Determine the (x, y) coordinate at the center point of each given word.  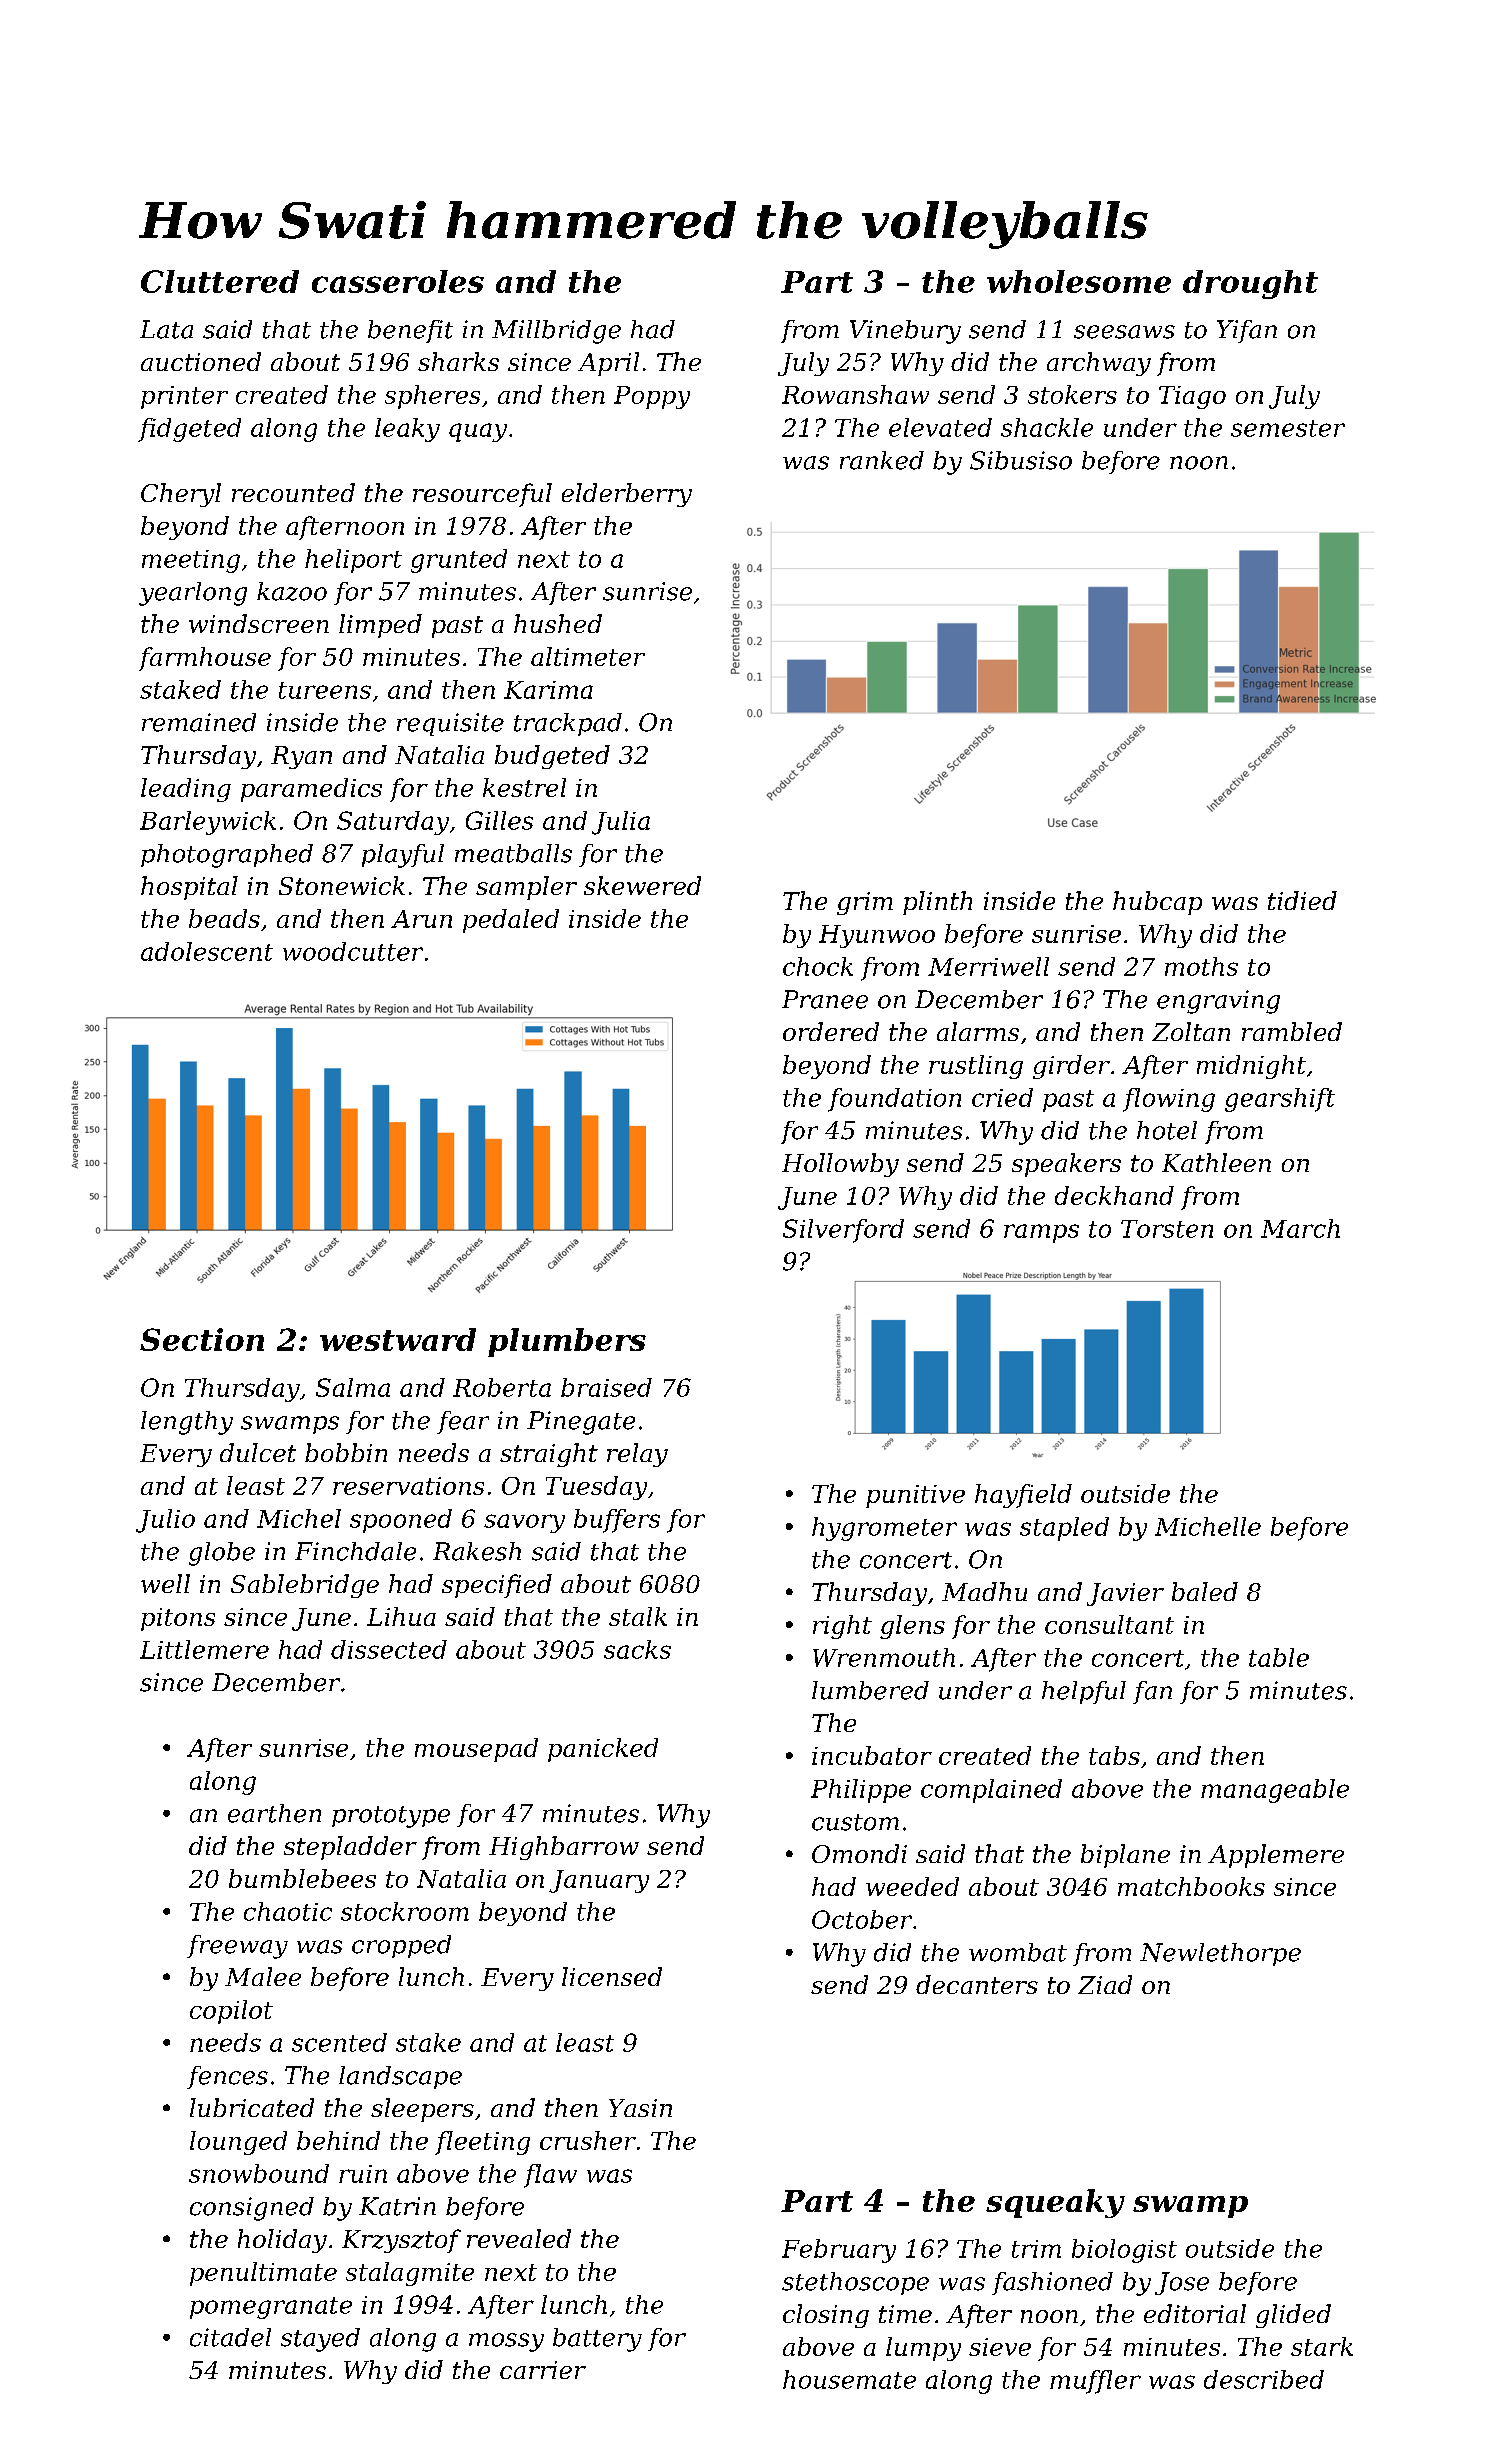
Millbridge (556, 332)
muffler (1095, 2382)
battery (597, 2340)
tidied (1302, 900)
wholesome (1079, 281)
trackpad (568, 724)
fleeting (482, 2143)
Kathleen (1216, 1162)
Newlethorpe (1220, 1954)
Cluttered (220, 281)
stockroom (405, 1911)
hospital (189, 888)
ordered (831, 1031)
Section (202, 1339)
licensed (612, 1976)
